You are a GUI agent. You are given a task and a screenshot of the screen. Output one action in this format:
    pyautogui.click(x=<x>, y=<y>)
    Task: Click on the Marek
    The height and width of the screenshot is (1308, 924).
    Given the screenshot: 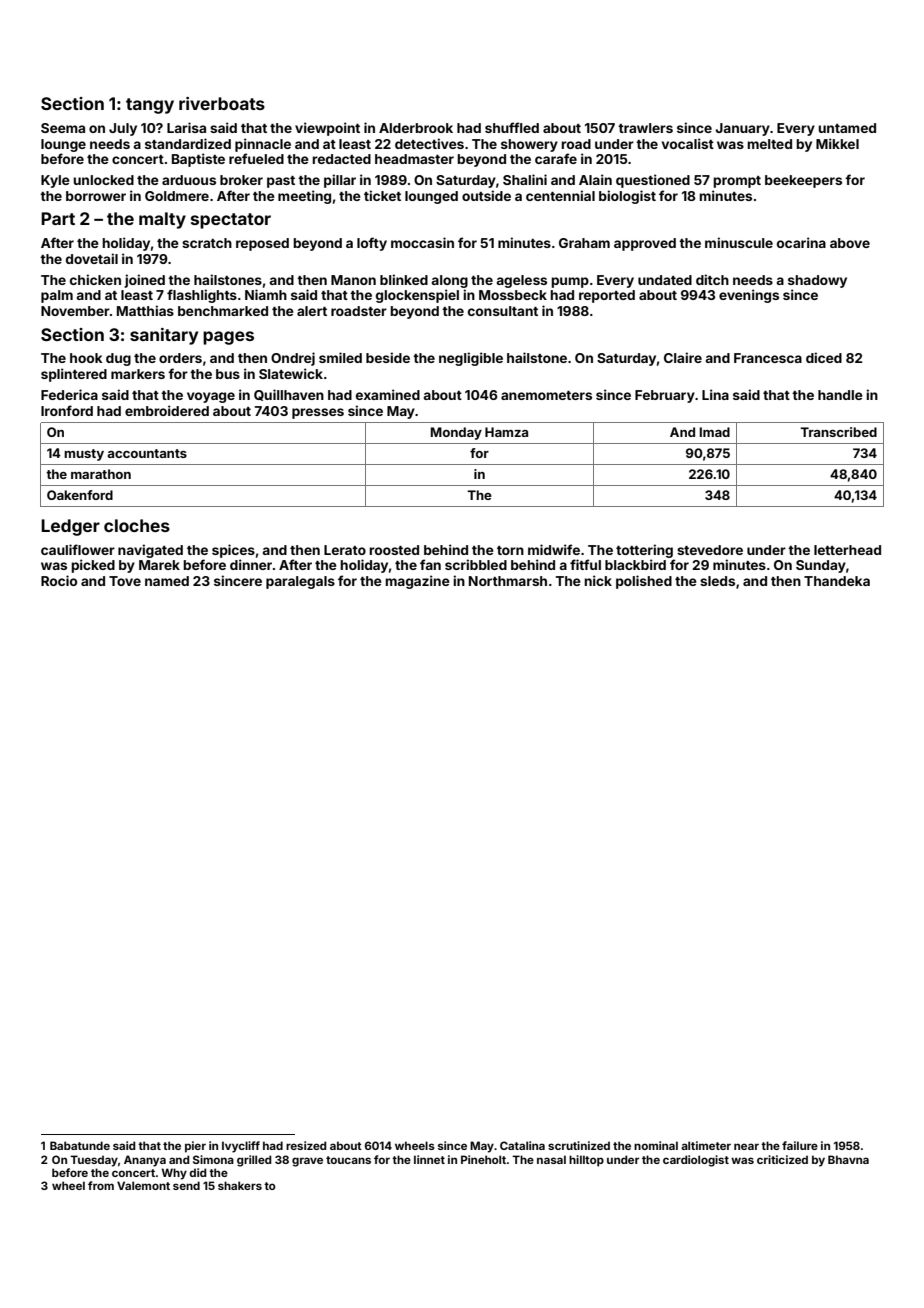 What is the action you would take?
    pyautogui.click(x=159, y=565)
